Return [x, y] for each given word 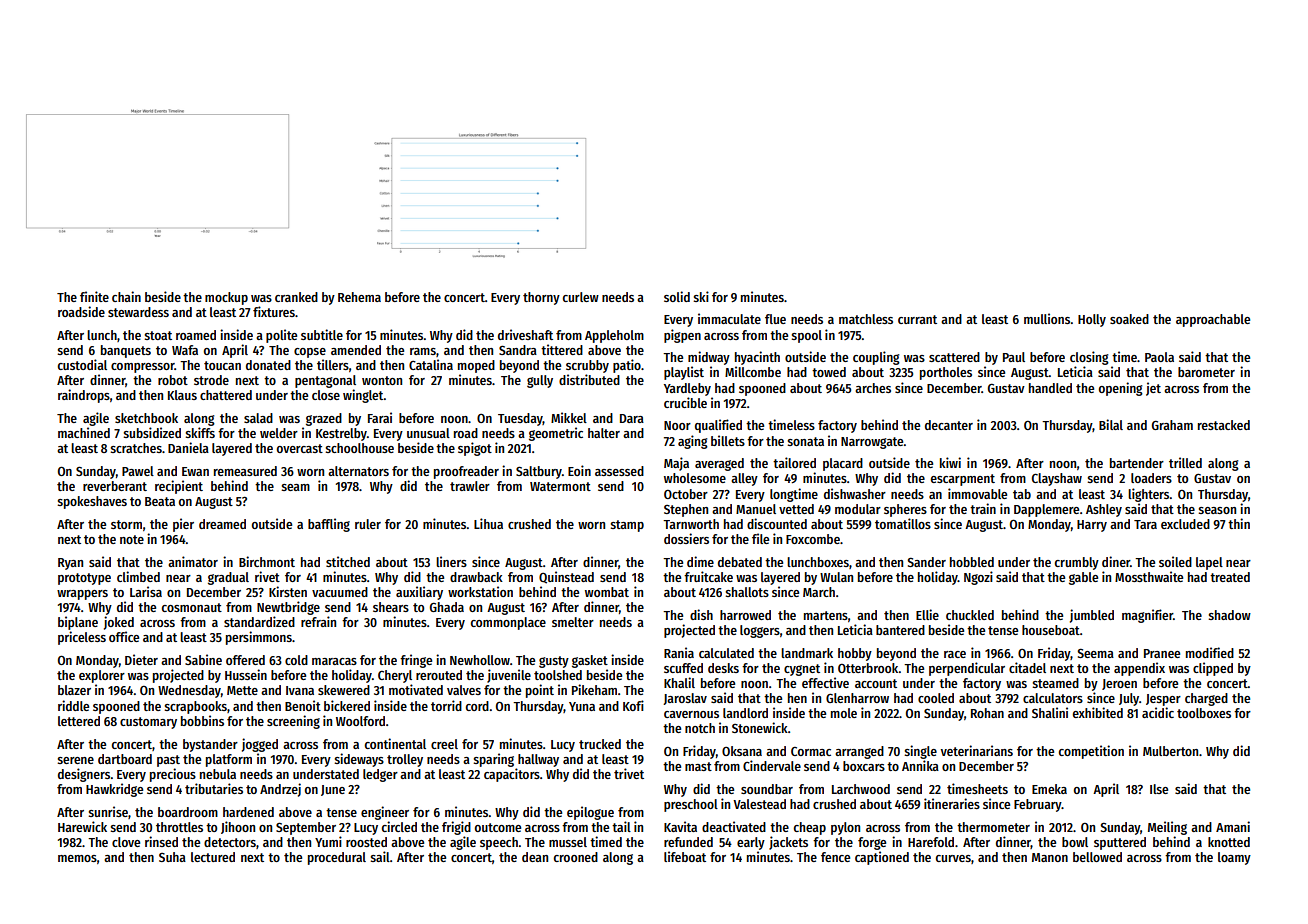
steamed [1055, 683]
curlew [581, 297]
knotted [1229, 842]
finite [94, 296]
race [955, 654]
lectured [213, 857]
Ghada [447, 607]
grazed [324, 419]
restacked [1224, 425]
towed [829, 372]
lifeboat [685, 856]
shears [391, 607]
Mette [242, 690]
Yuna [582, 706]
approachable [1213, 320]
